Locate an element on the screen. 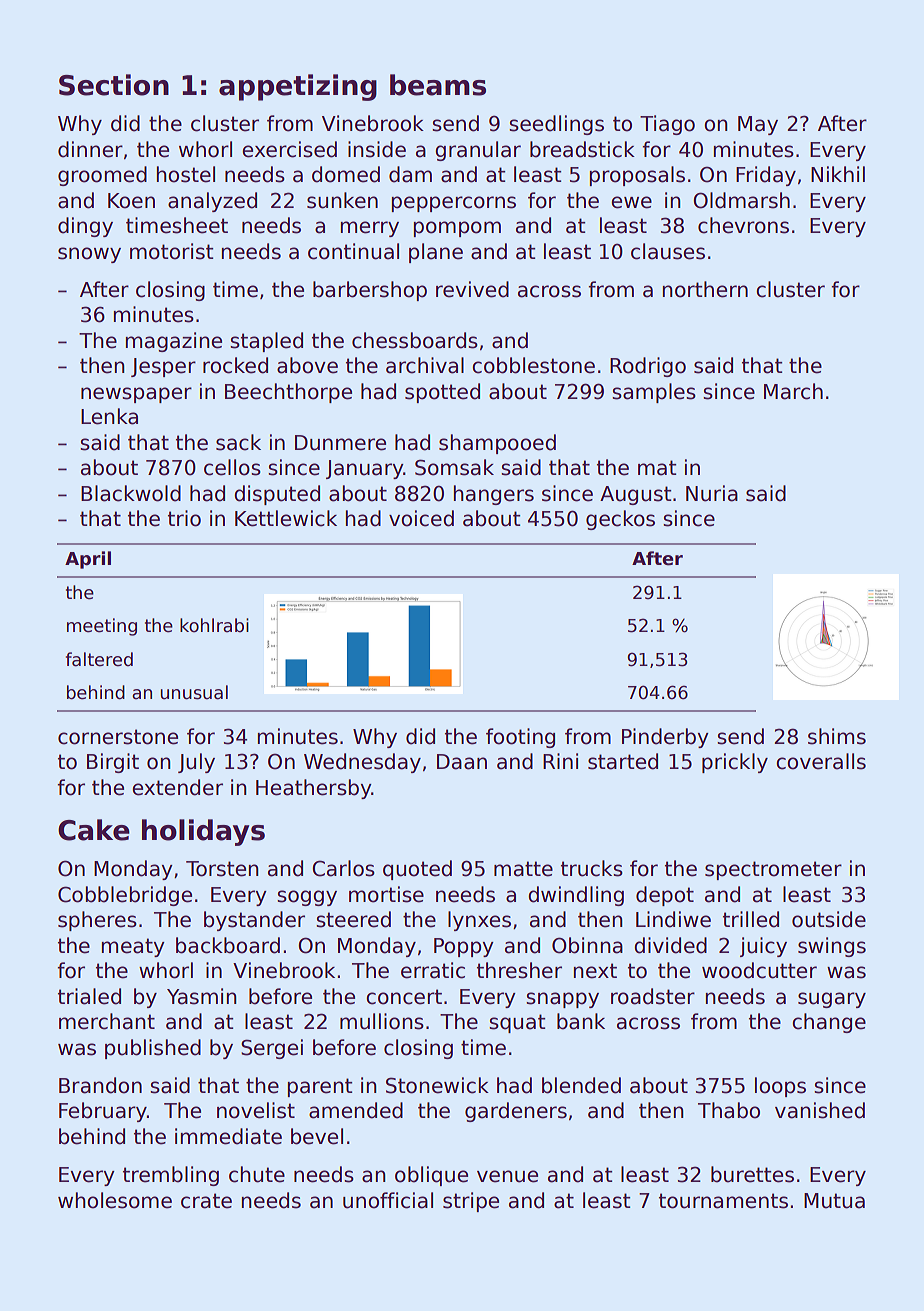  unofficial is located at coordinates (388, 1200).
